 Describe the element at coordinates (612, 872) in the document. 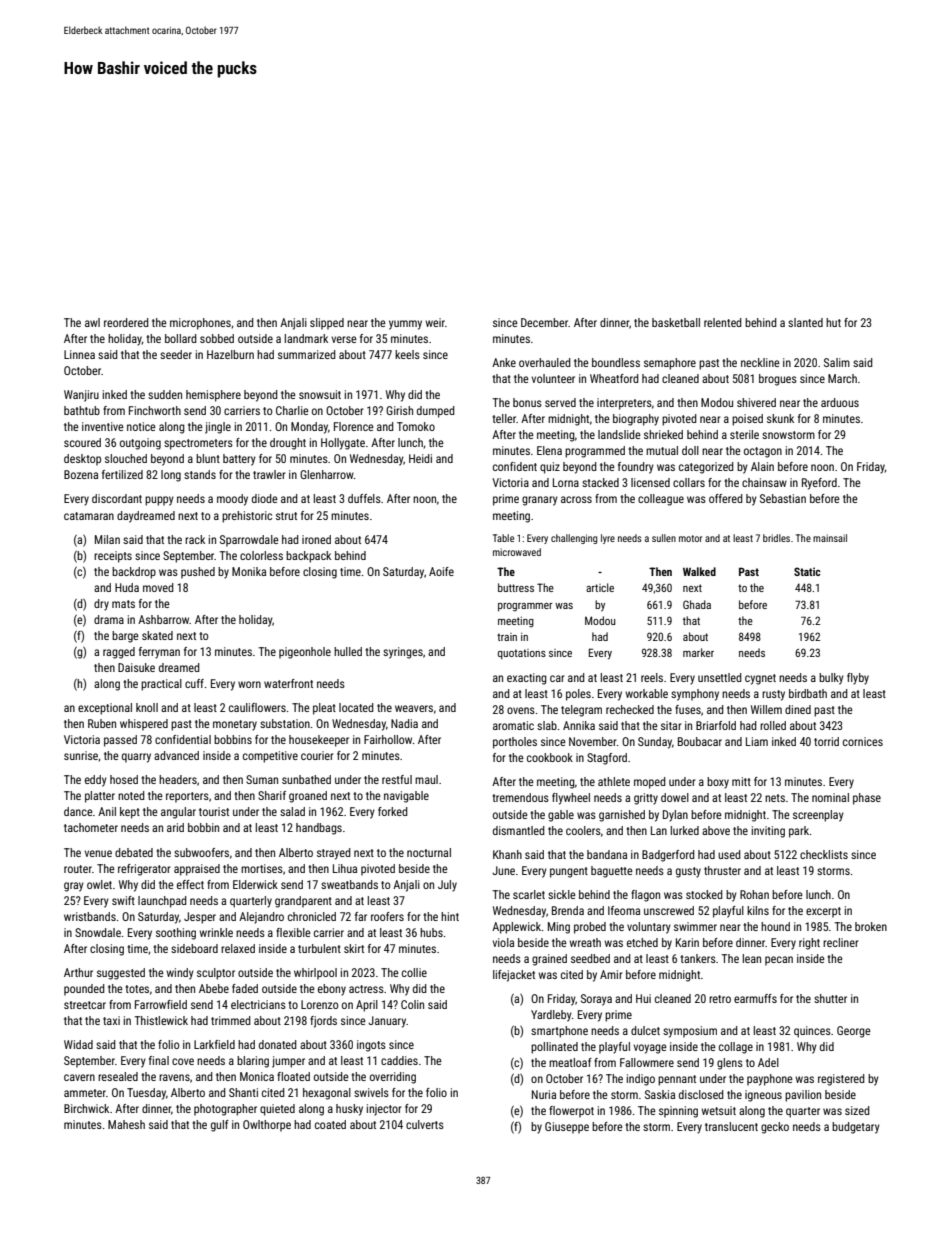

I see `baguette` at that location.
